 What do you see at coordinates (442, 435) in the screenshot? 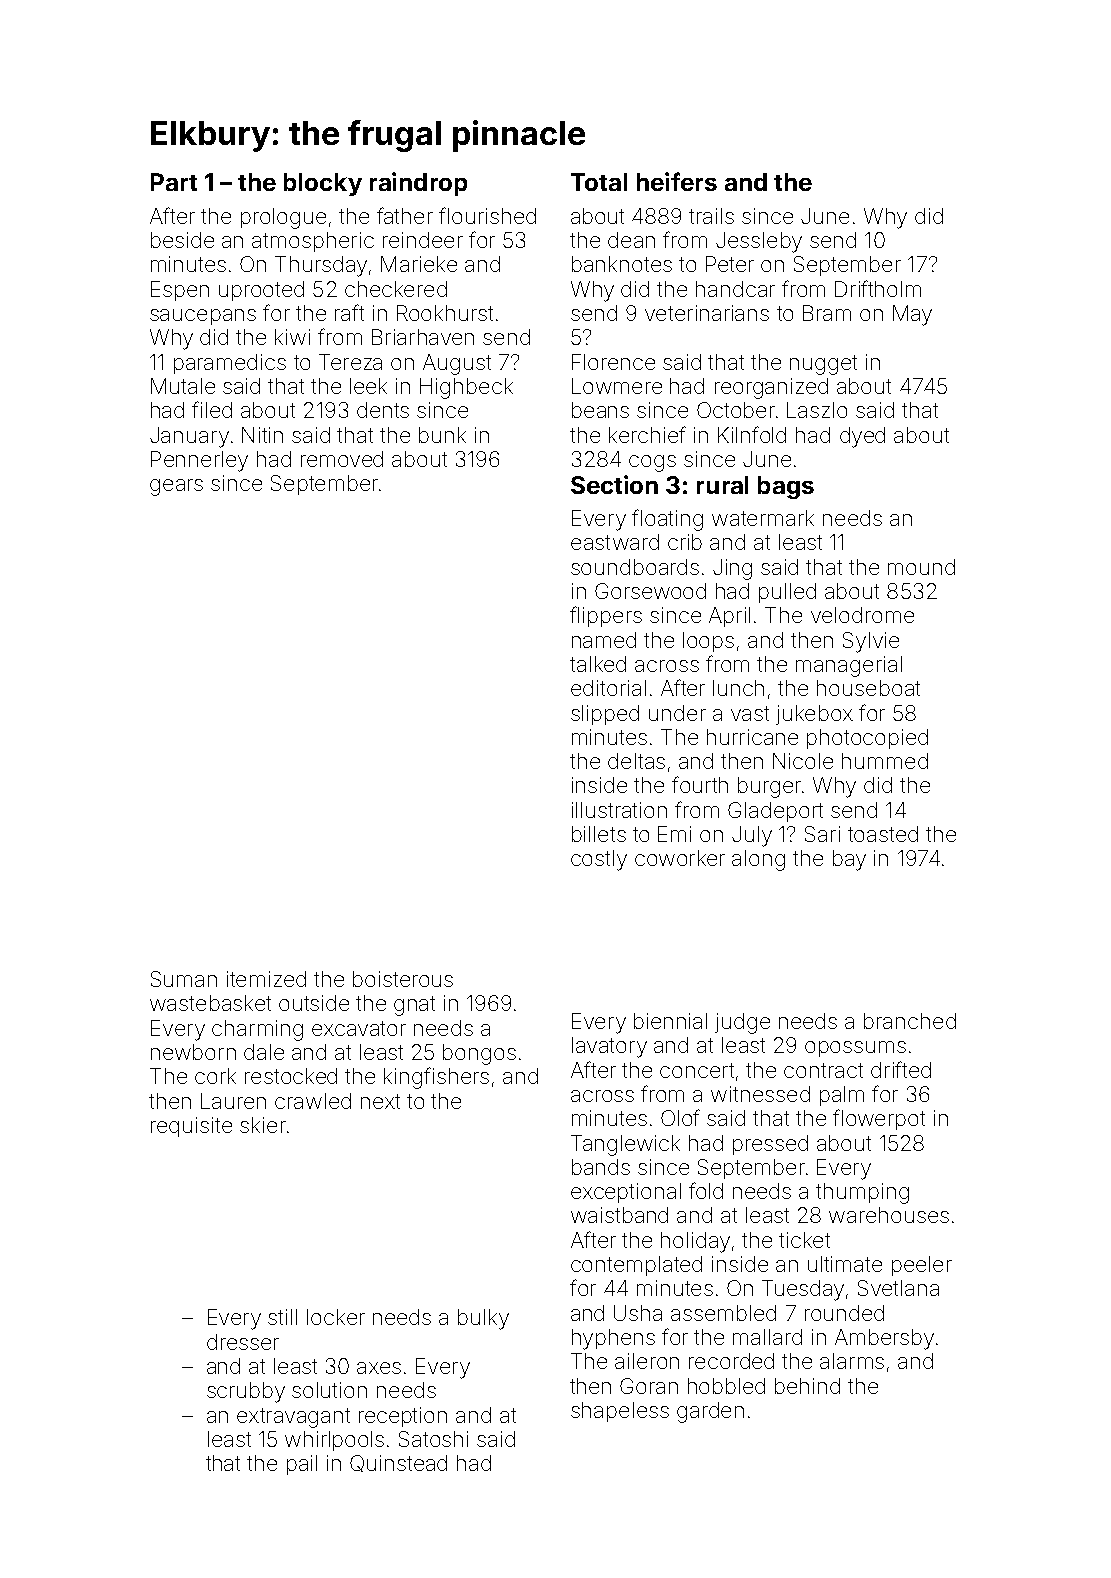
I see `bunk` at bounding box center [442, 435].
